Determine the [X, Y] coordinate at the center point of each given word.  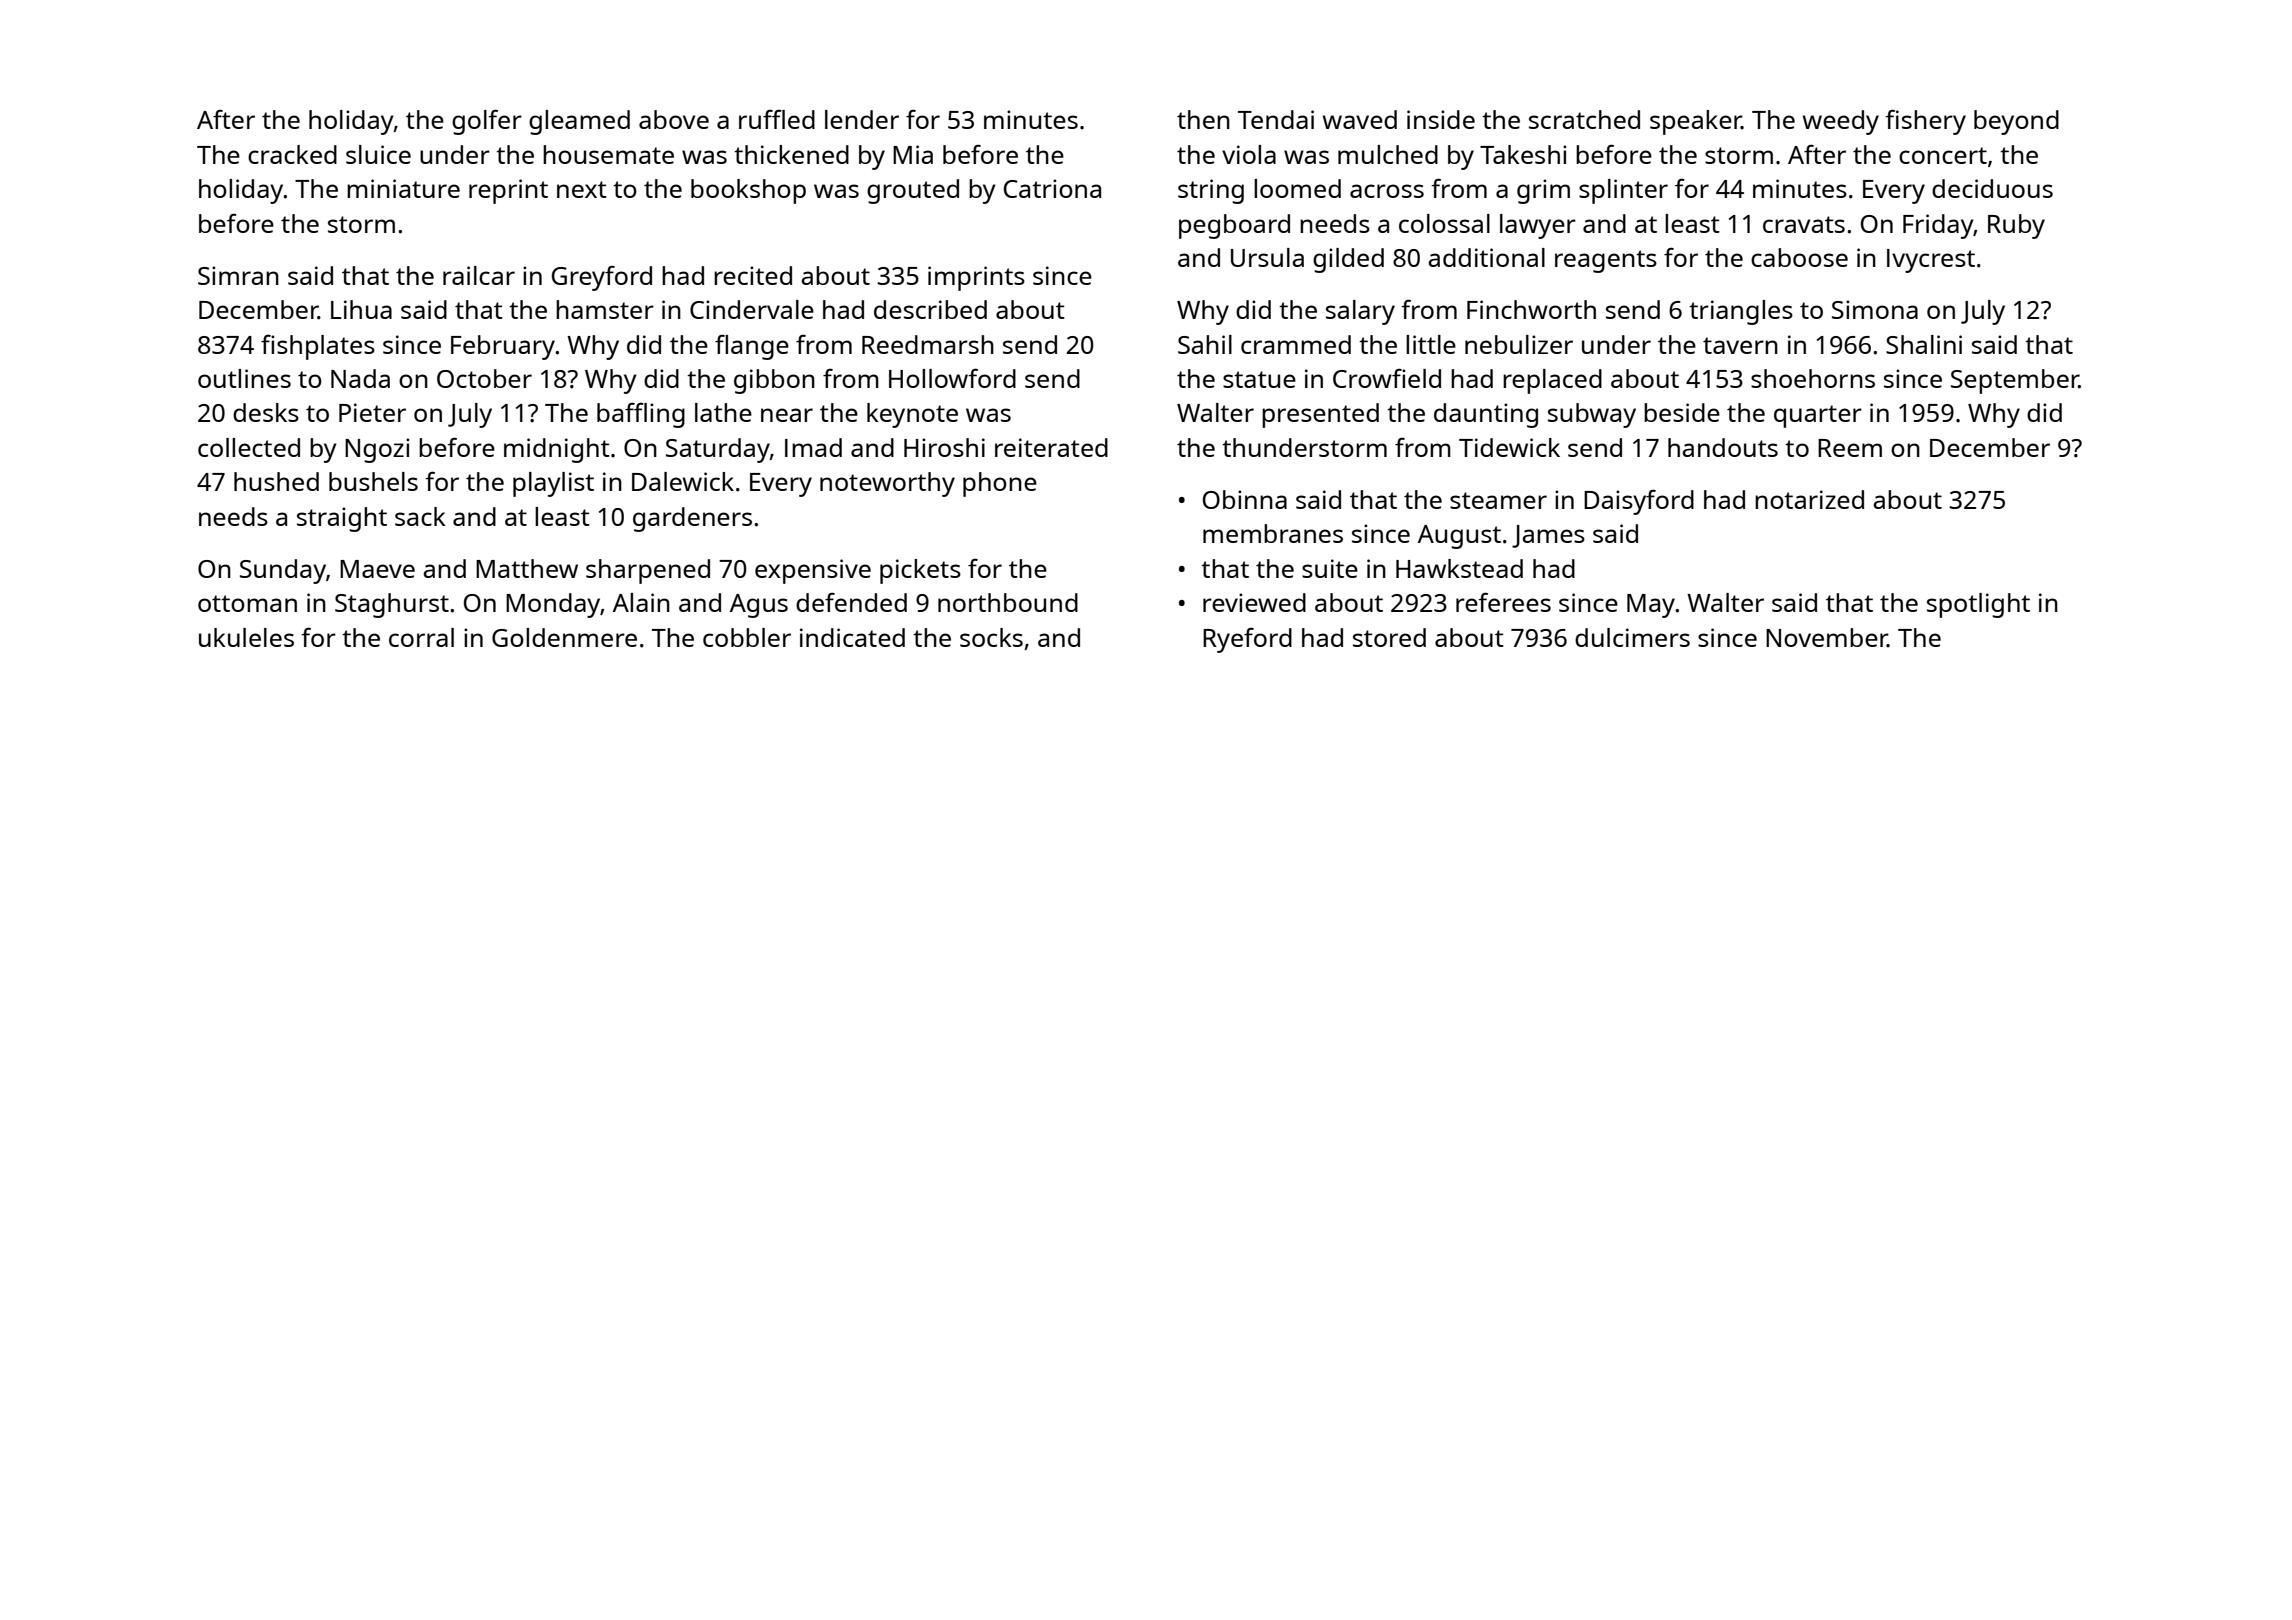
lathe [723, 412]
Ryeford [1247, 640]
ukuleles [246, 637]
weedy [1841, 122]
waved [1360, 119]
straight [342, 519]
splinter [1623, 191]
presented [1320, 415]
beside [1682, 412]
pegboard [1234, 226]
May [1651, 606]
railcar [479, 275]
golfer [487, 122]
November [1827, 638]
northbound [1008, 602]
